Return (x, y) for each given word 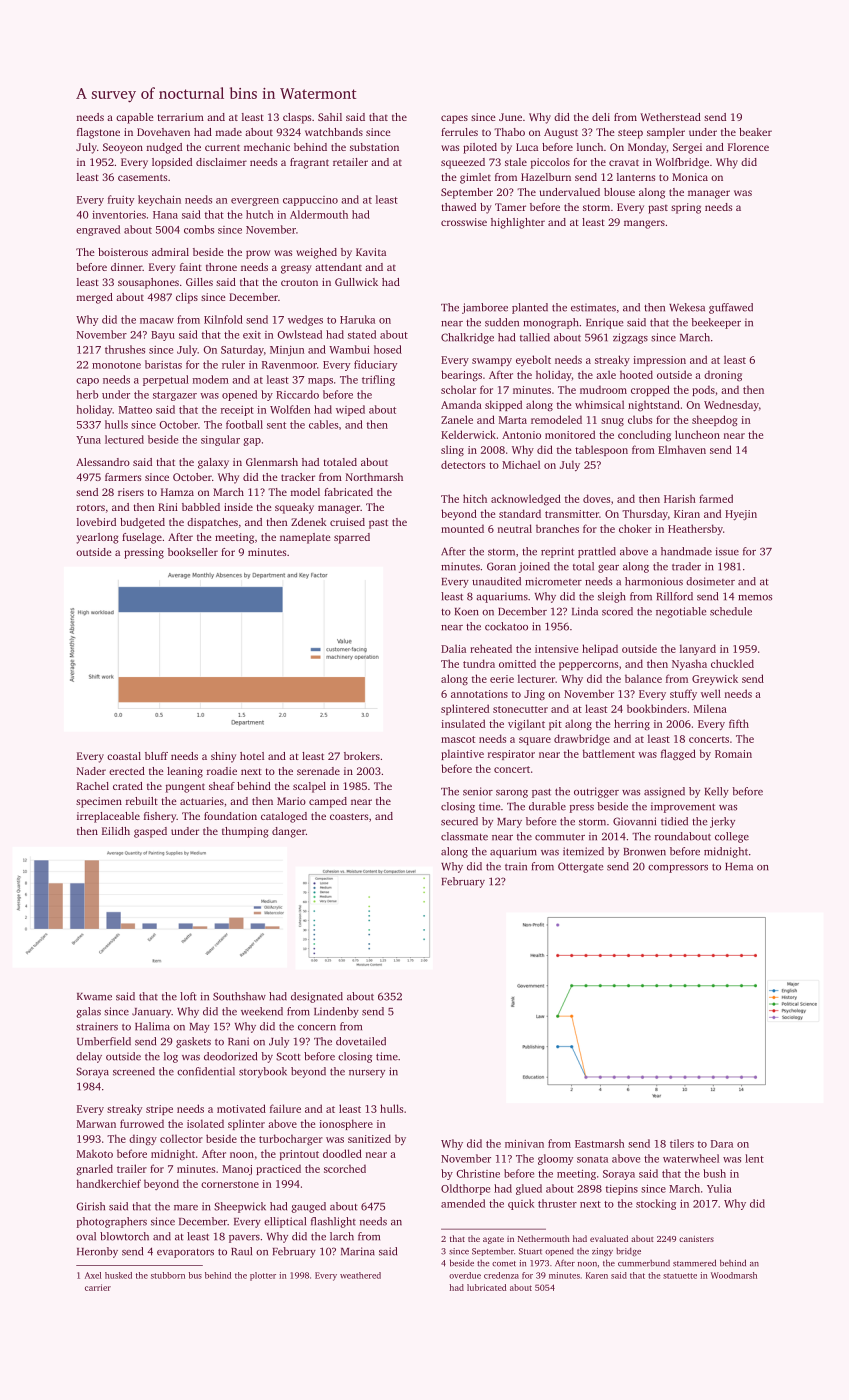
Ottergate (580, 867)
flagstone (98, 133)
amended (463, 1203)
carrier (98, 1287)
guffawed (731, 308)
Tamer (510, 207)
